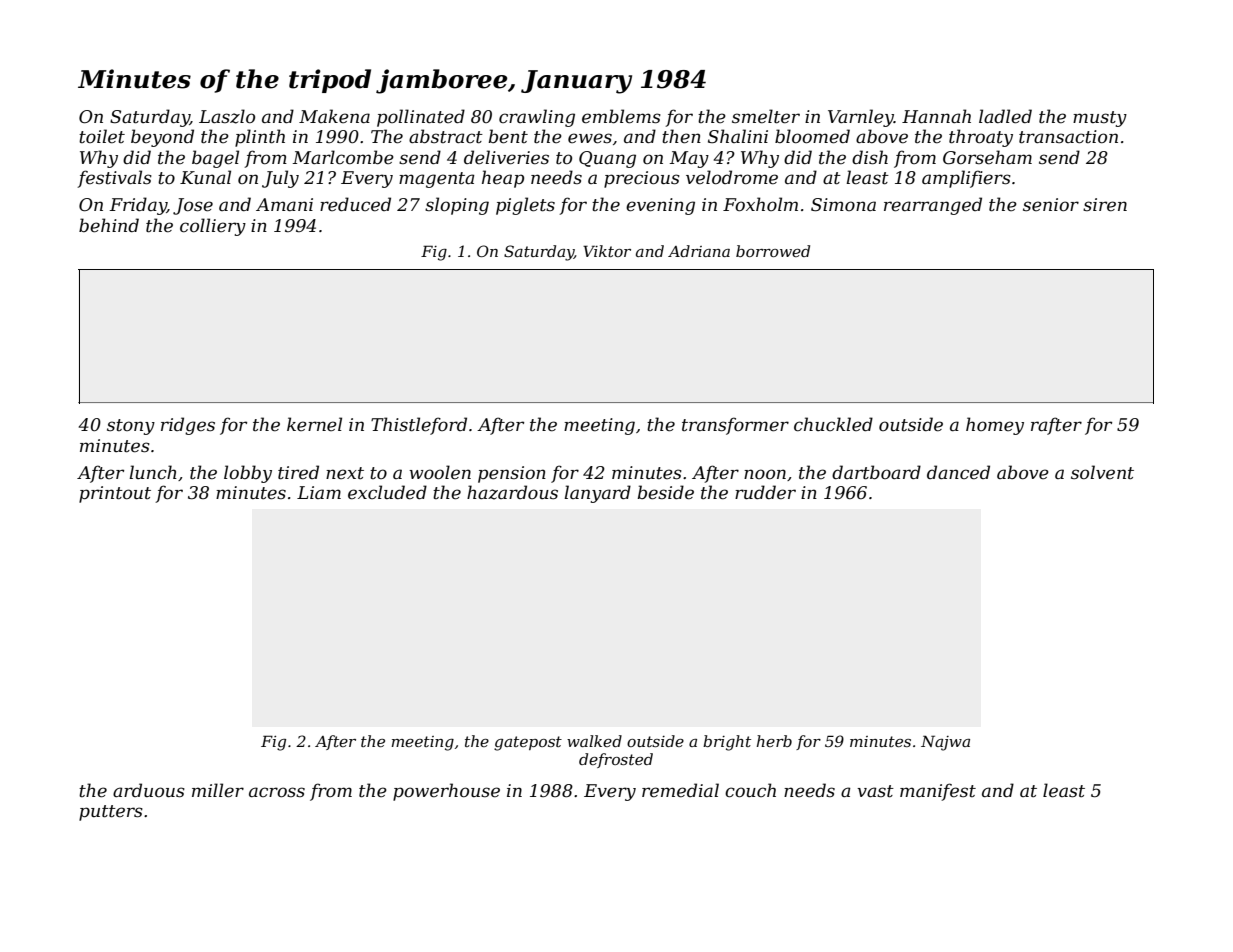 Image resolution: width=1233 pixels, height=952 pixels. Describe the element at coordinates (1068, 137) in the document. I see `transaction` at that location.
